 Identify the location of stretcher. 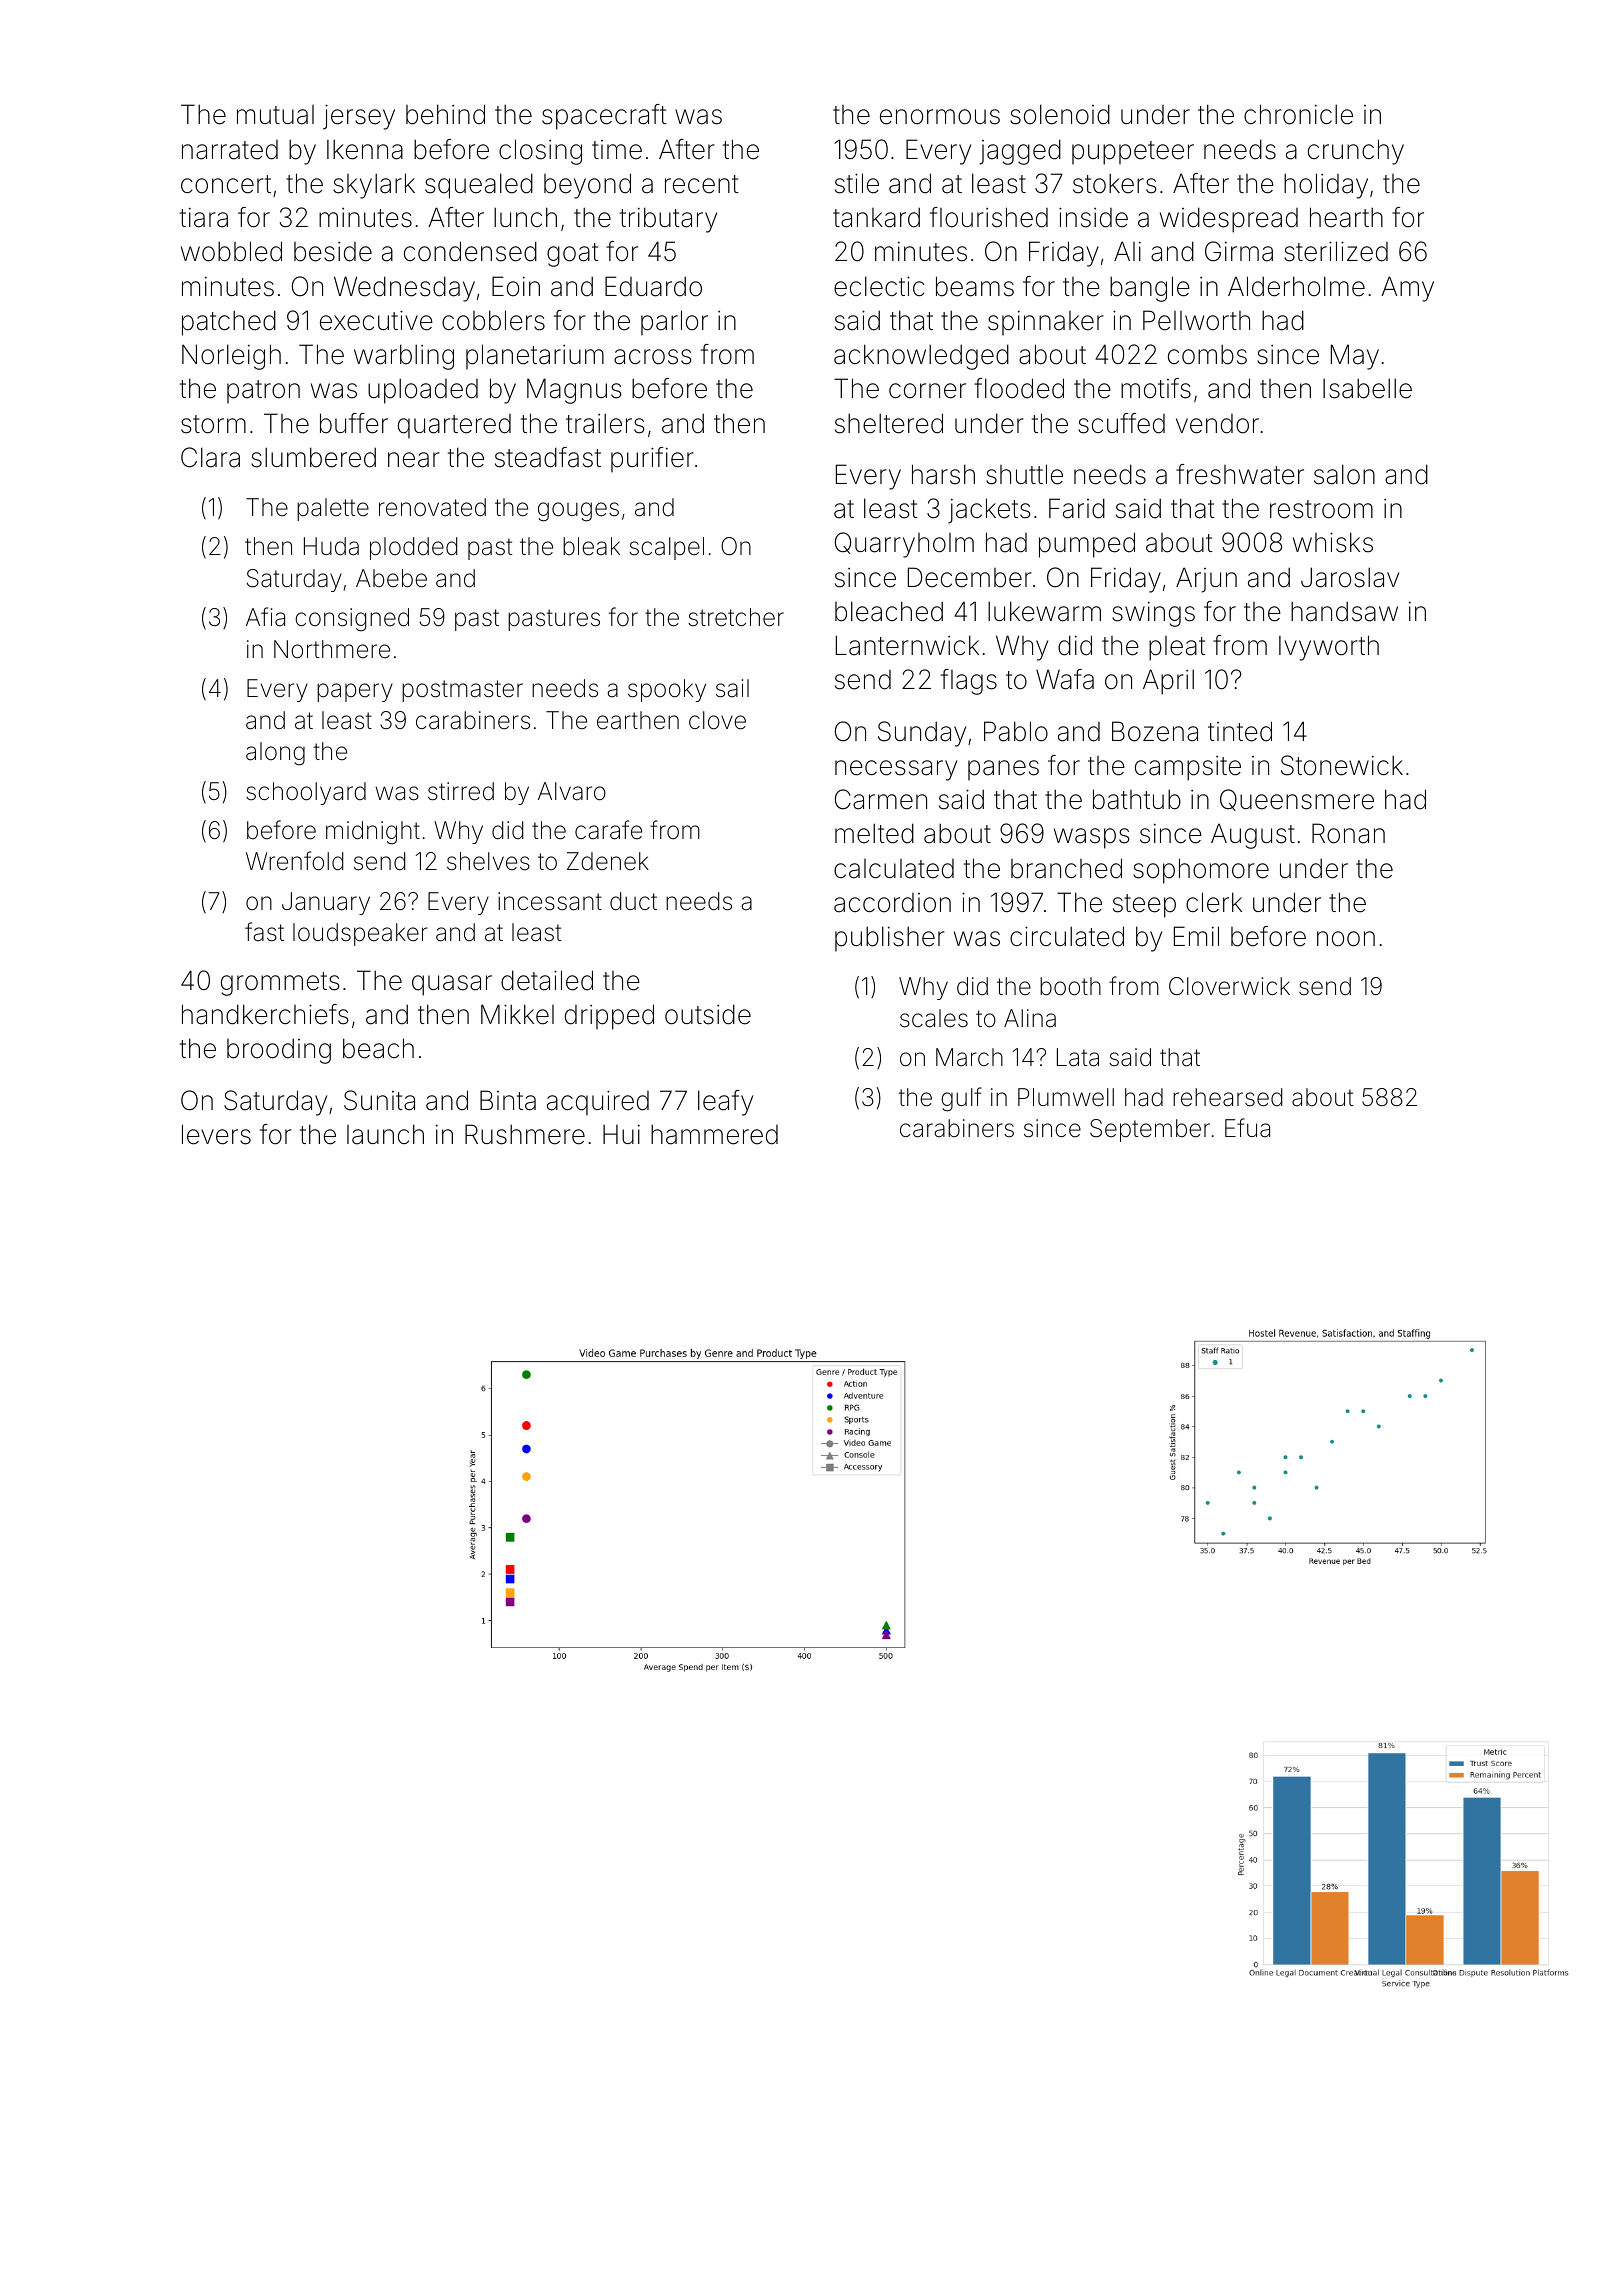
(736, 617).
